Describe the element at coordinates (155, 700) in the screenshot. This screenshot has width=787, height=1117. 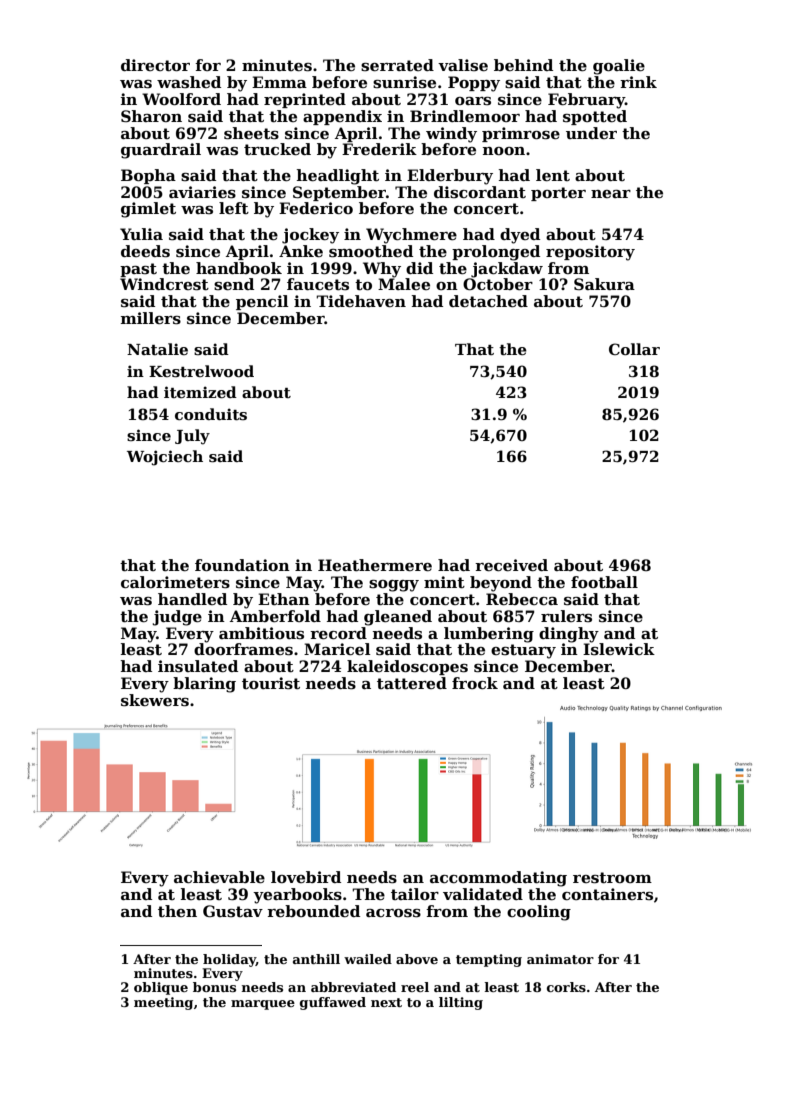
I see `skewers` at that location.
